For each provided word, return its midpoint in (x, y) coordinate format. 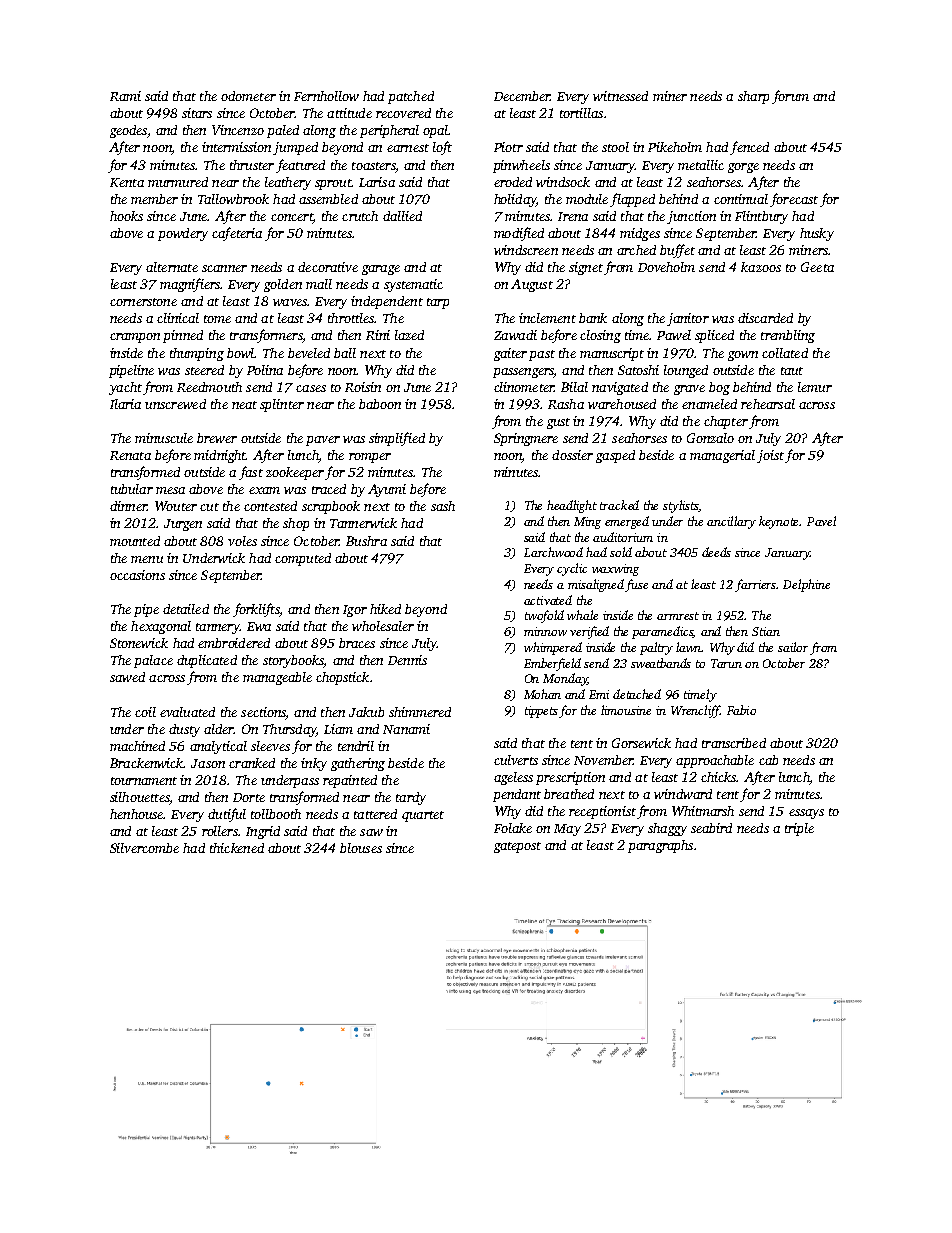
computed (303, 559)
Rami (125, 96)
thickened (237, 848)
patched (411, 97)
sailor (793, 647)
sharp (753, 97)
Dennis (407, 660)
